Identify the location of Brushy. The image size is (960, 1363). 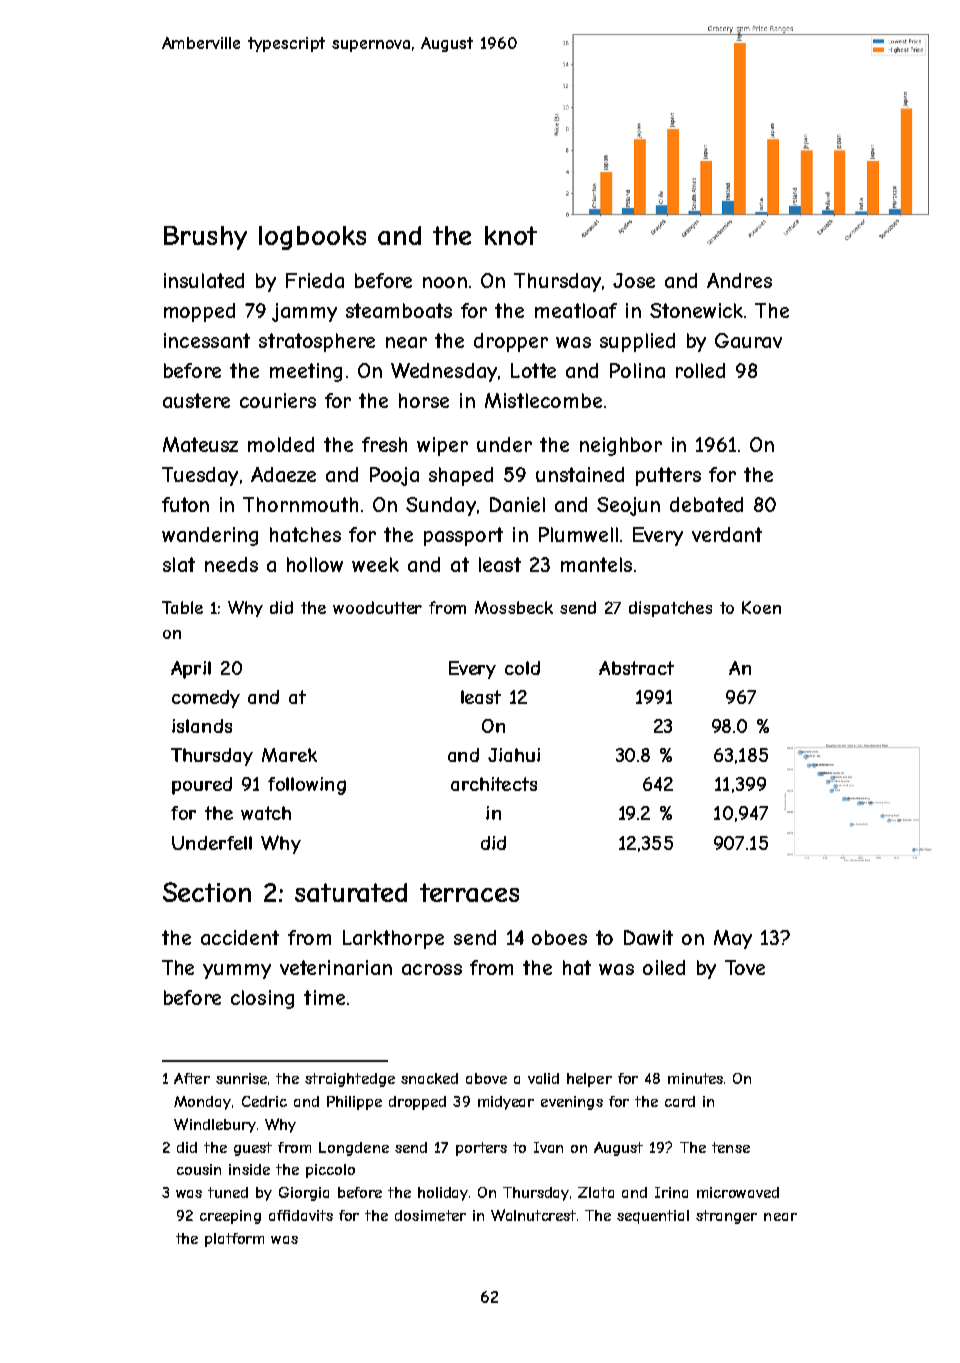
(205, 238).
